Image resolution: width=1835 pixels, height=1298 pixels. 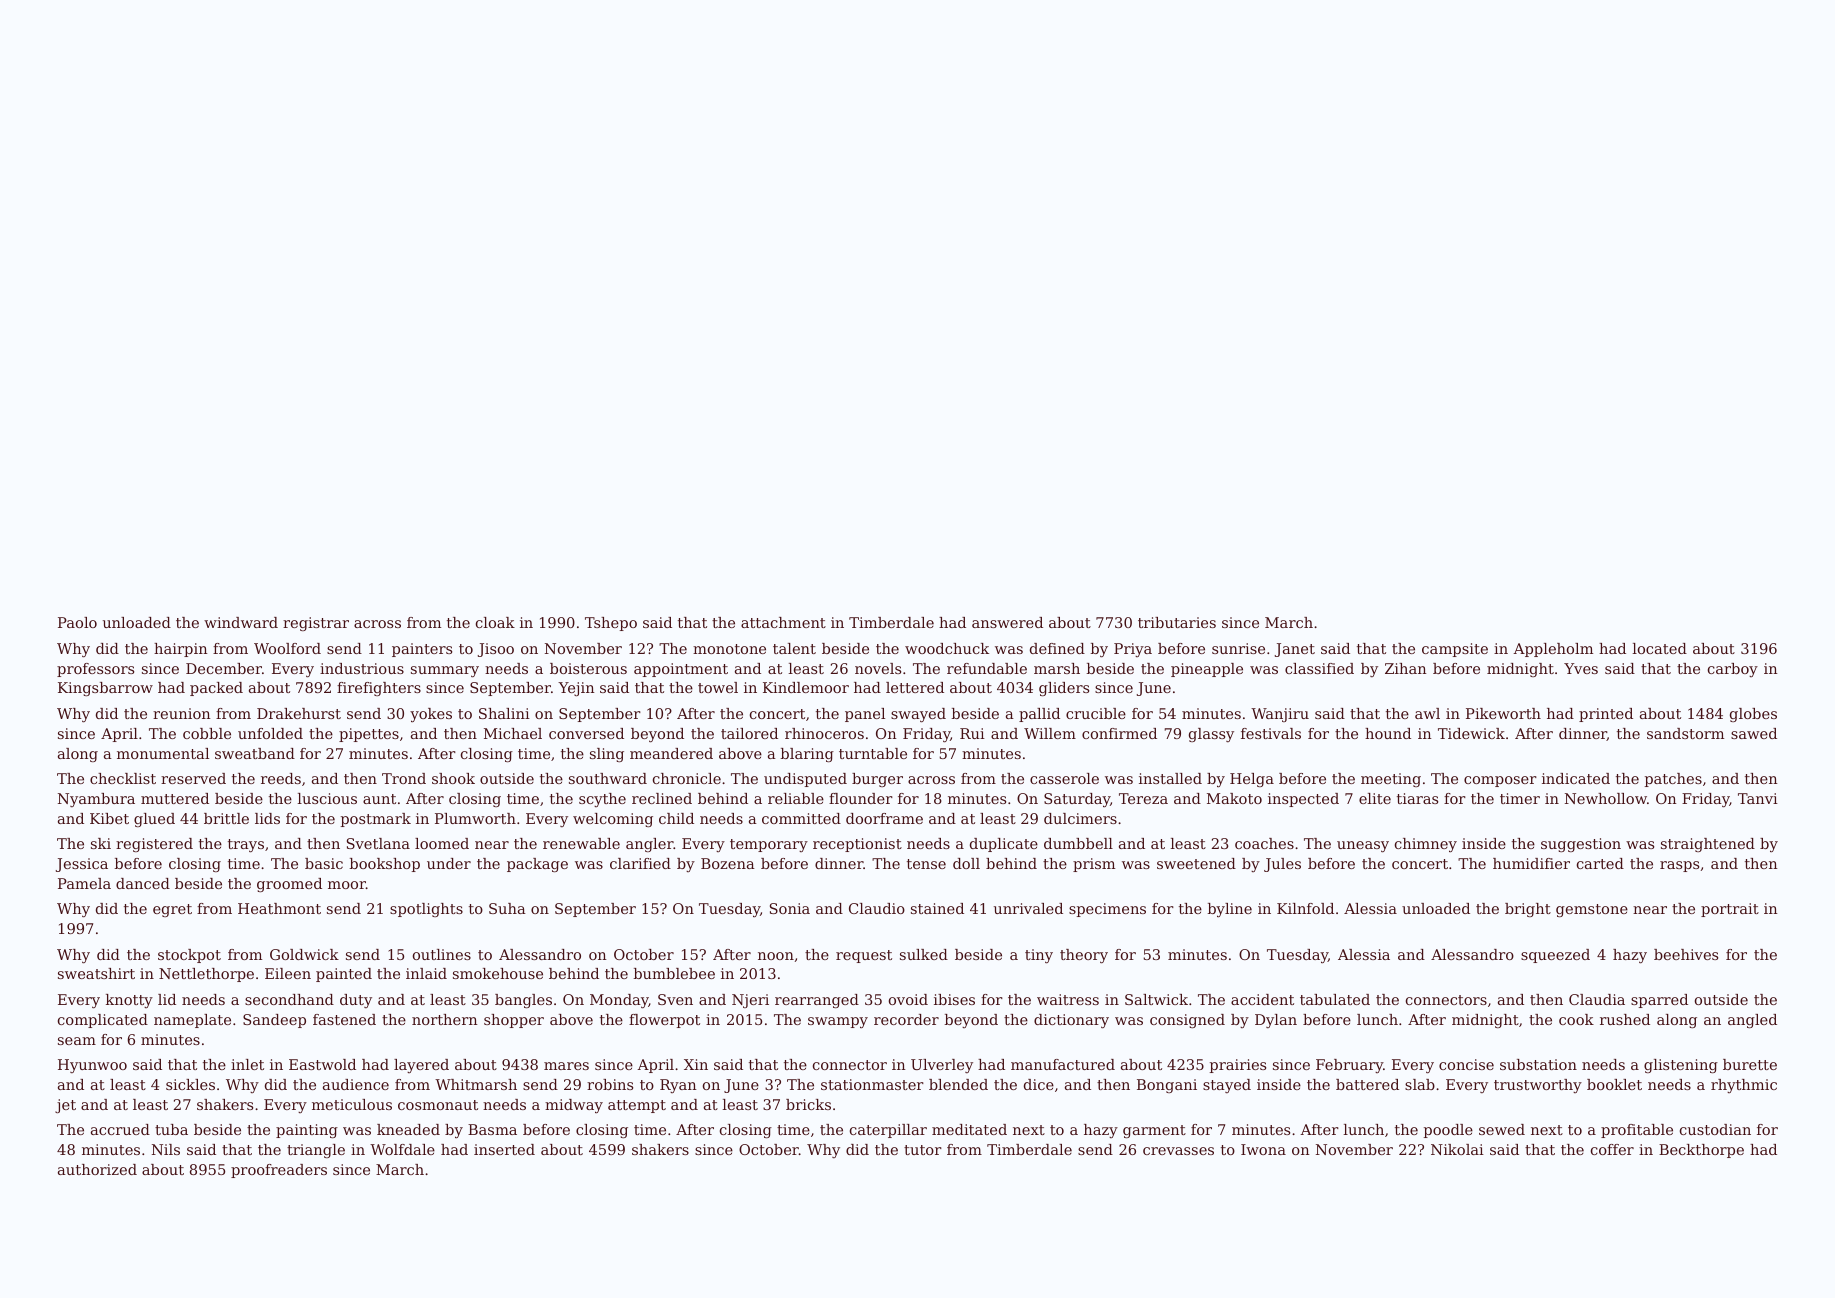 I want to click on sparred, so click(x=1659, y=1001).
